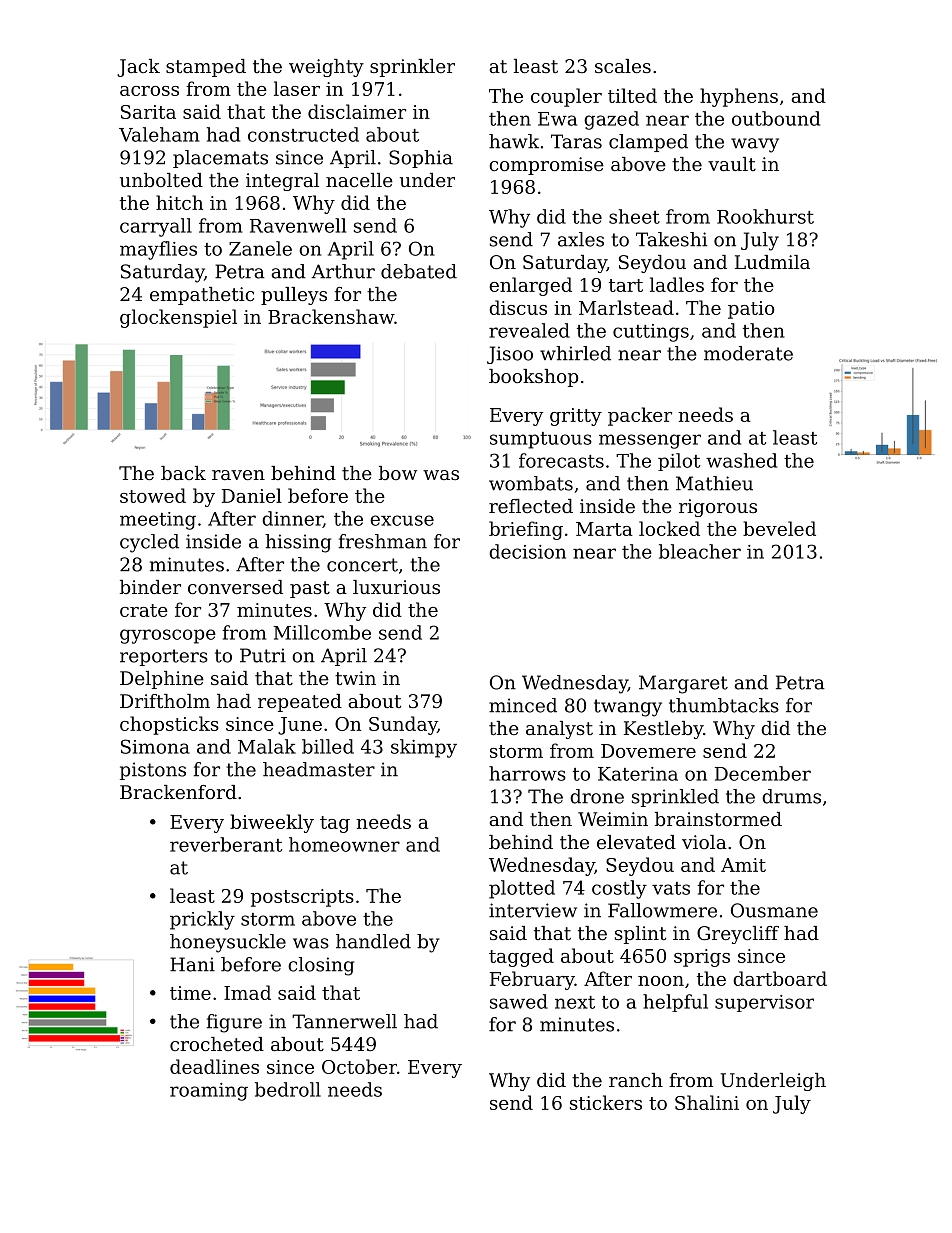 The width and height of the image is (952, 1233). What do you see at coordinates (724, 705) in the image?
I see `thumbtacks` at bounding box center [724, 705].
